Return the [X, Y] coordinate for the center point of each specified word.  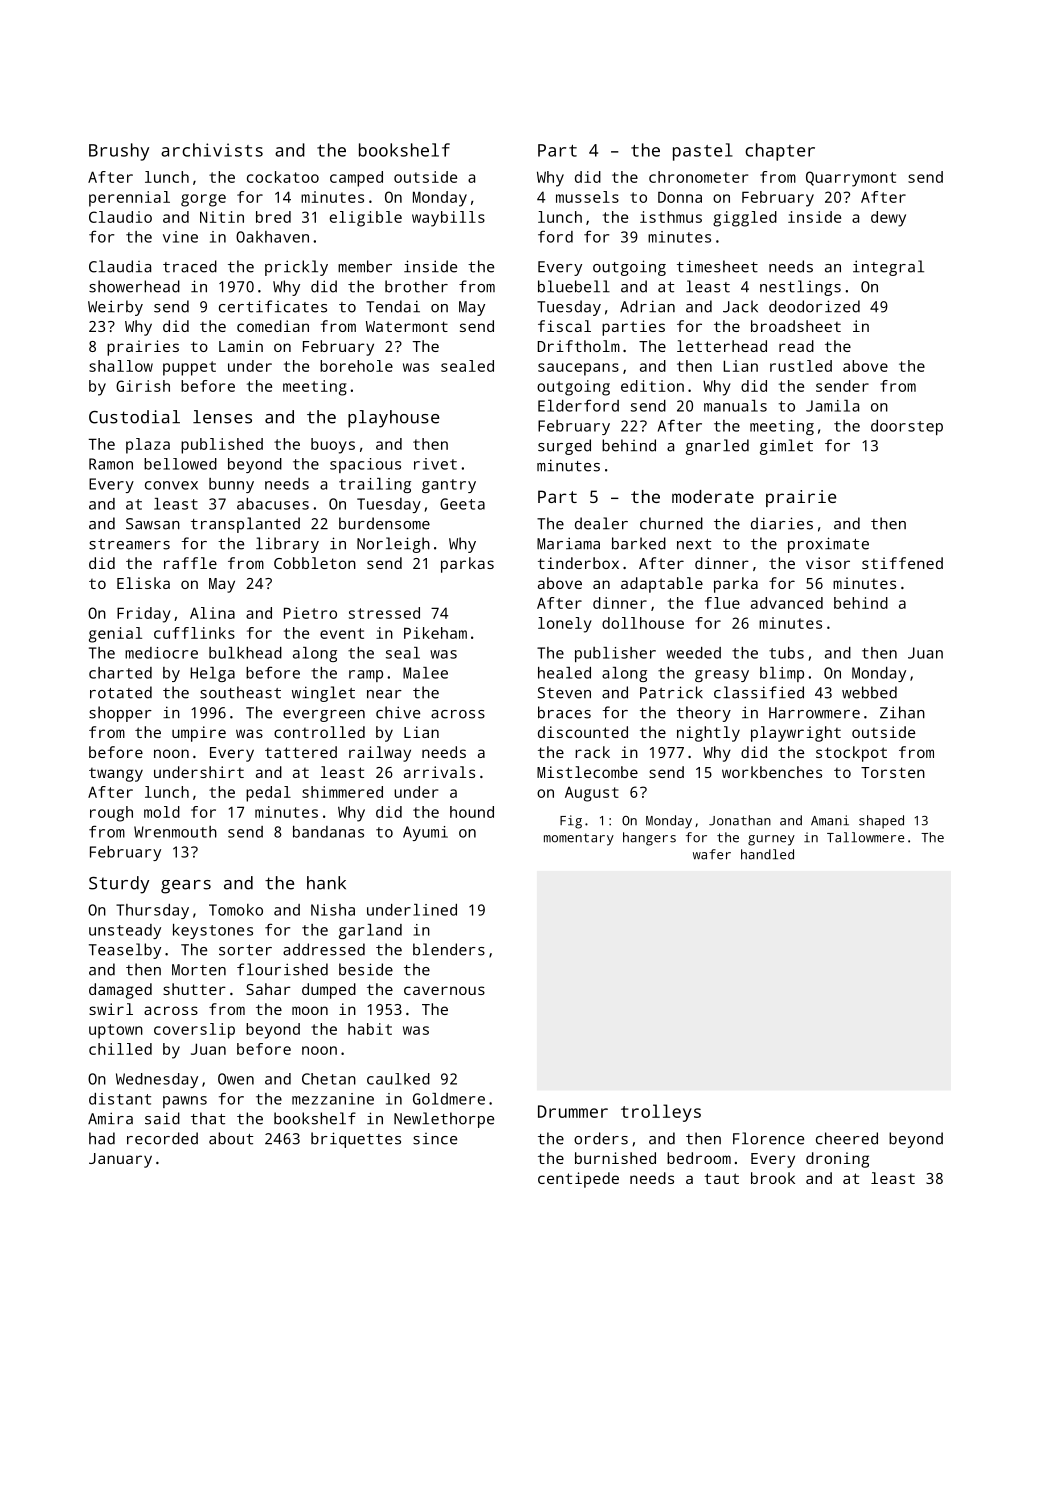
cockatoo [283, 177]
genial [115, 635]
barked [639, 543]
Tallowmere [865, 837]
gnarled [717, 447]
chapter [780, 152]
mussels [587, 197]
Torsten [893, 772]
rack [592, 752]
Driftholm [579, 346]
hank [326, 883]
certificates [273, 306]
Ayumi [425, 833]
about [231, 1138]
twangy [116, 775]
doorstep [907, 427]
